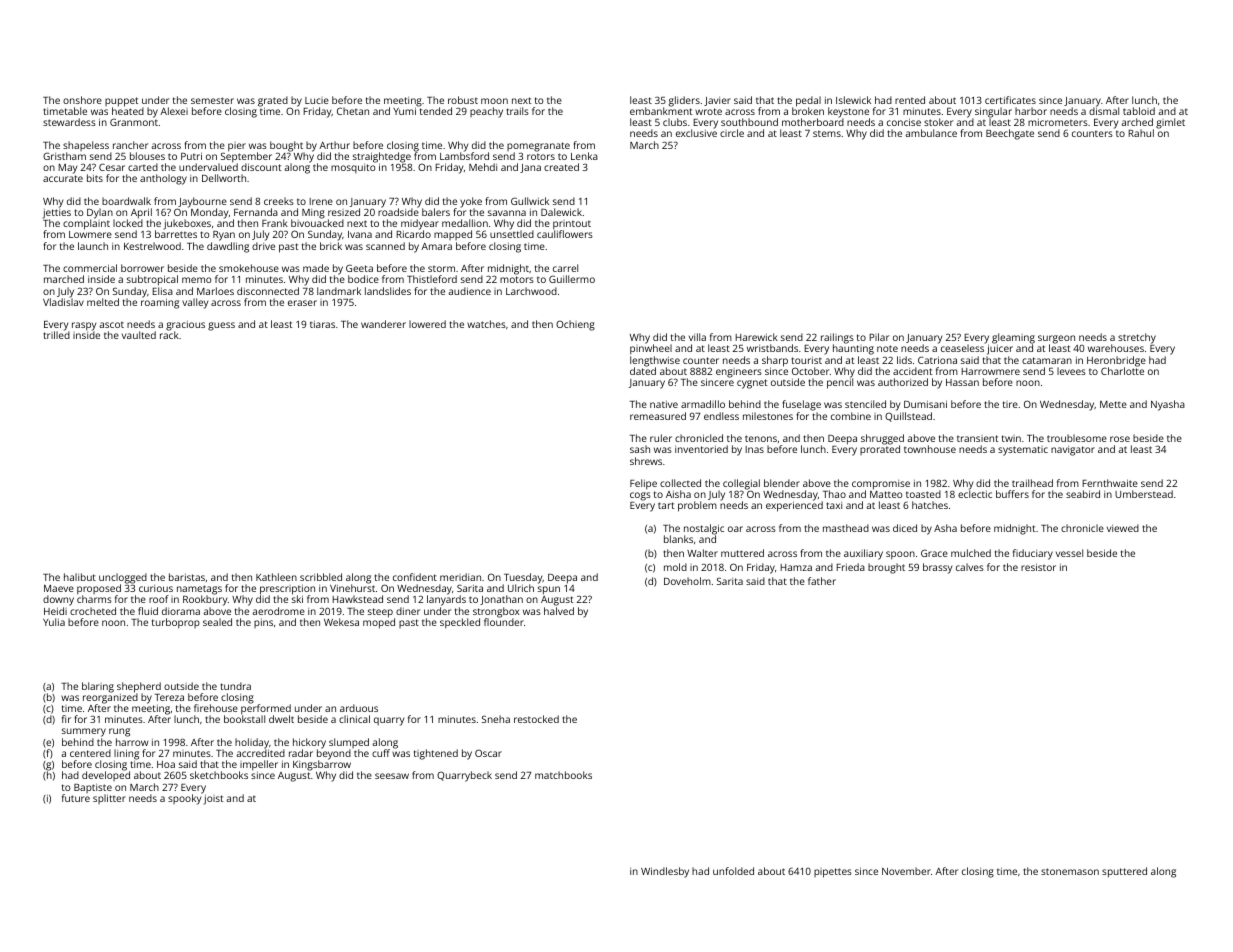 This document has height=952, width=1233. I want to click on Rahul, so click(1141, 133).
